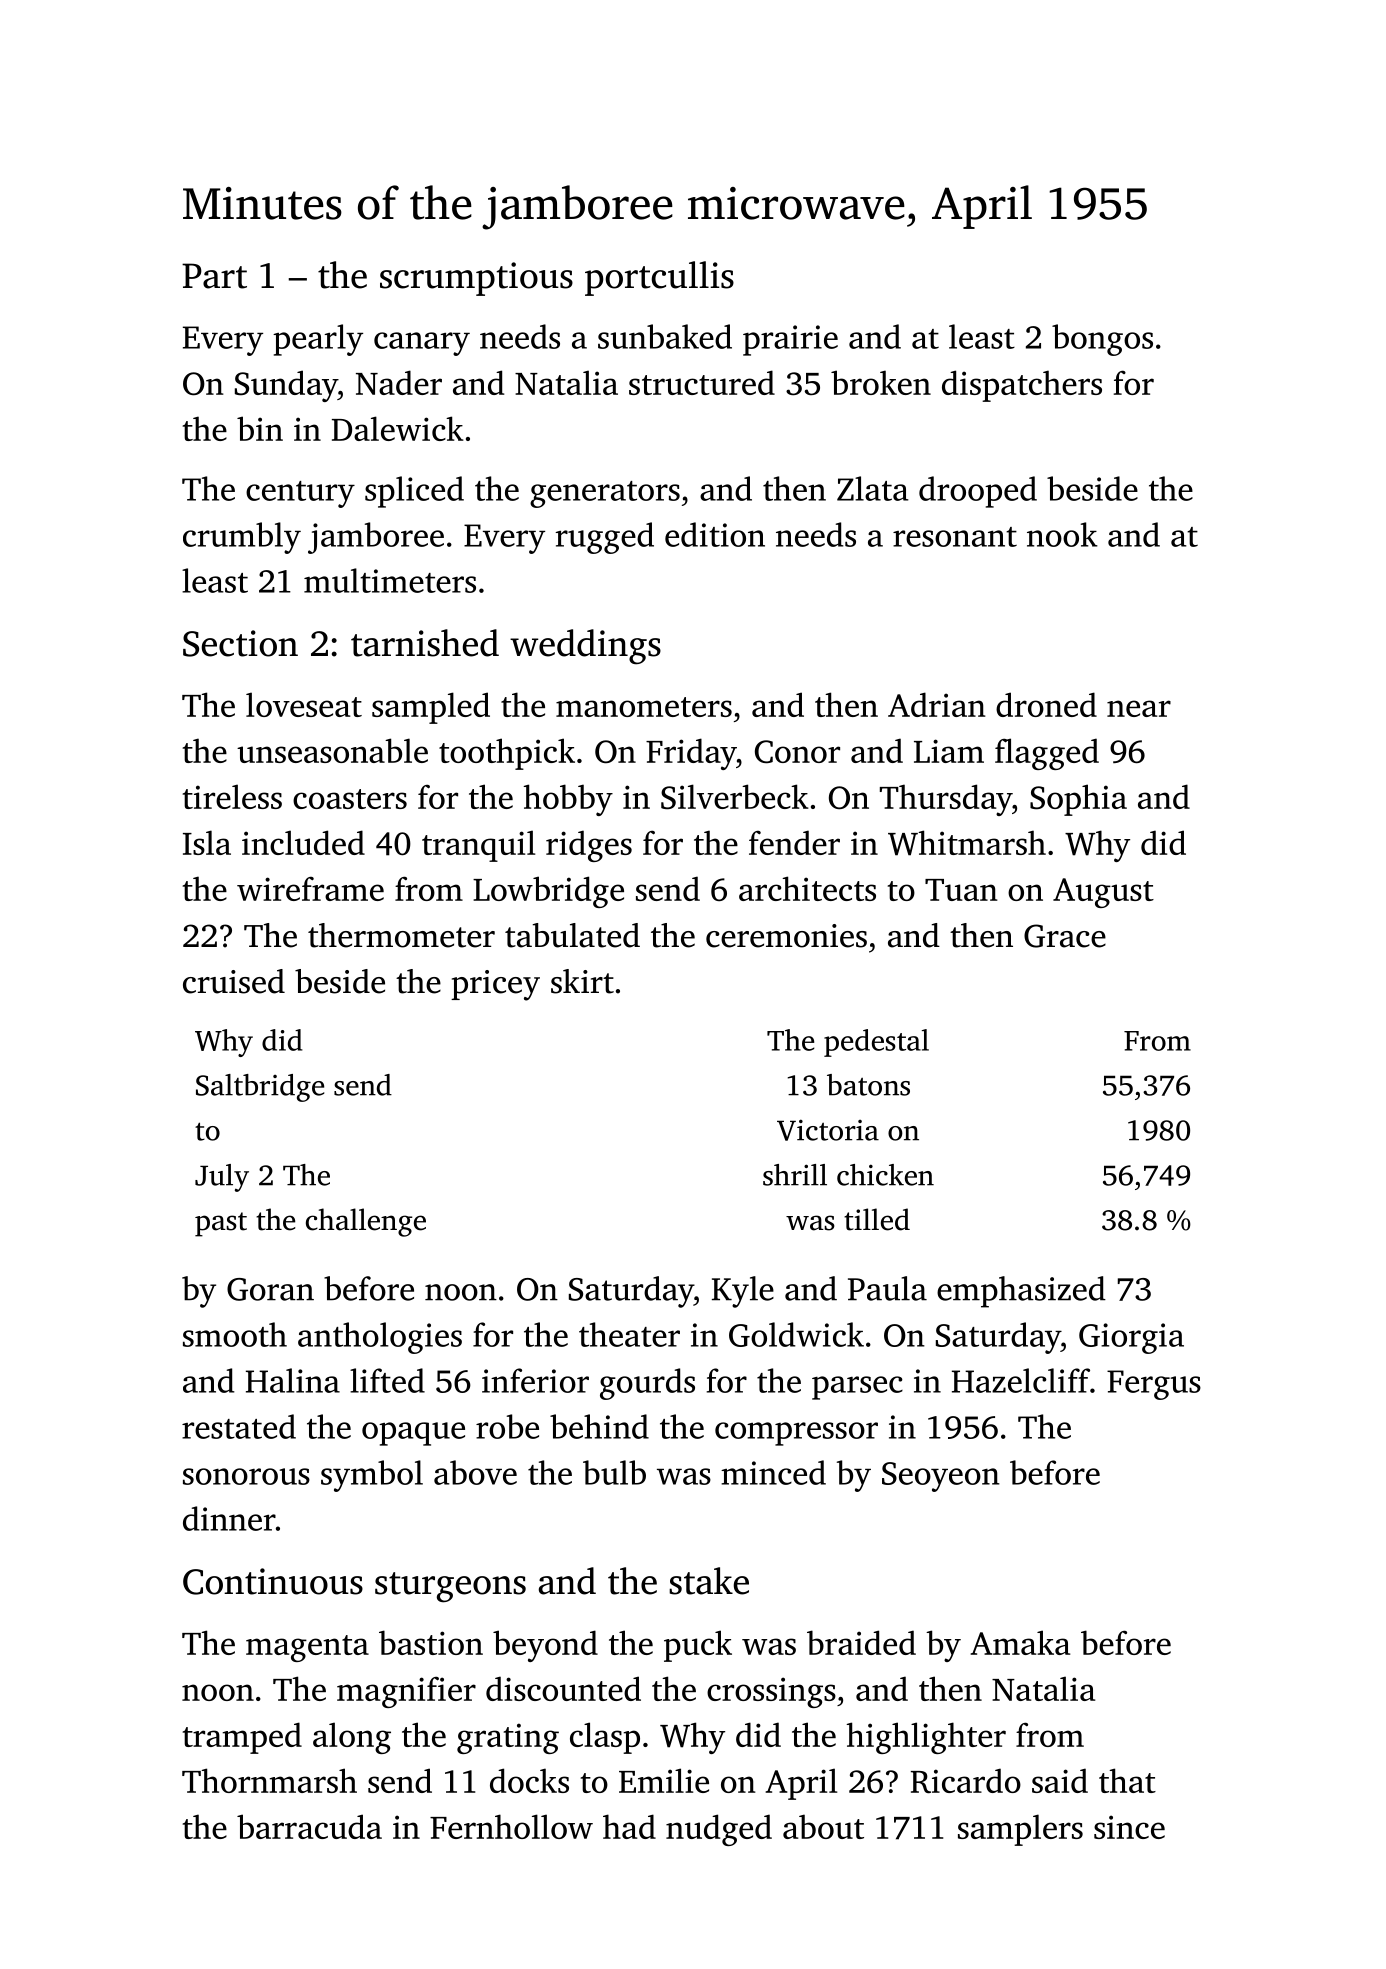 The image size is (1386, 1969). I want to click on shrill, so click(795, 1175).
